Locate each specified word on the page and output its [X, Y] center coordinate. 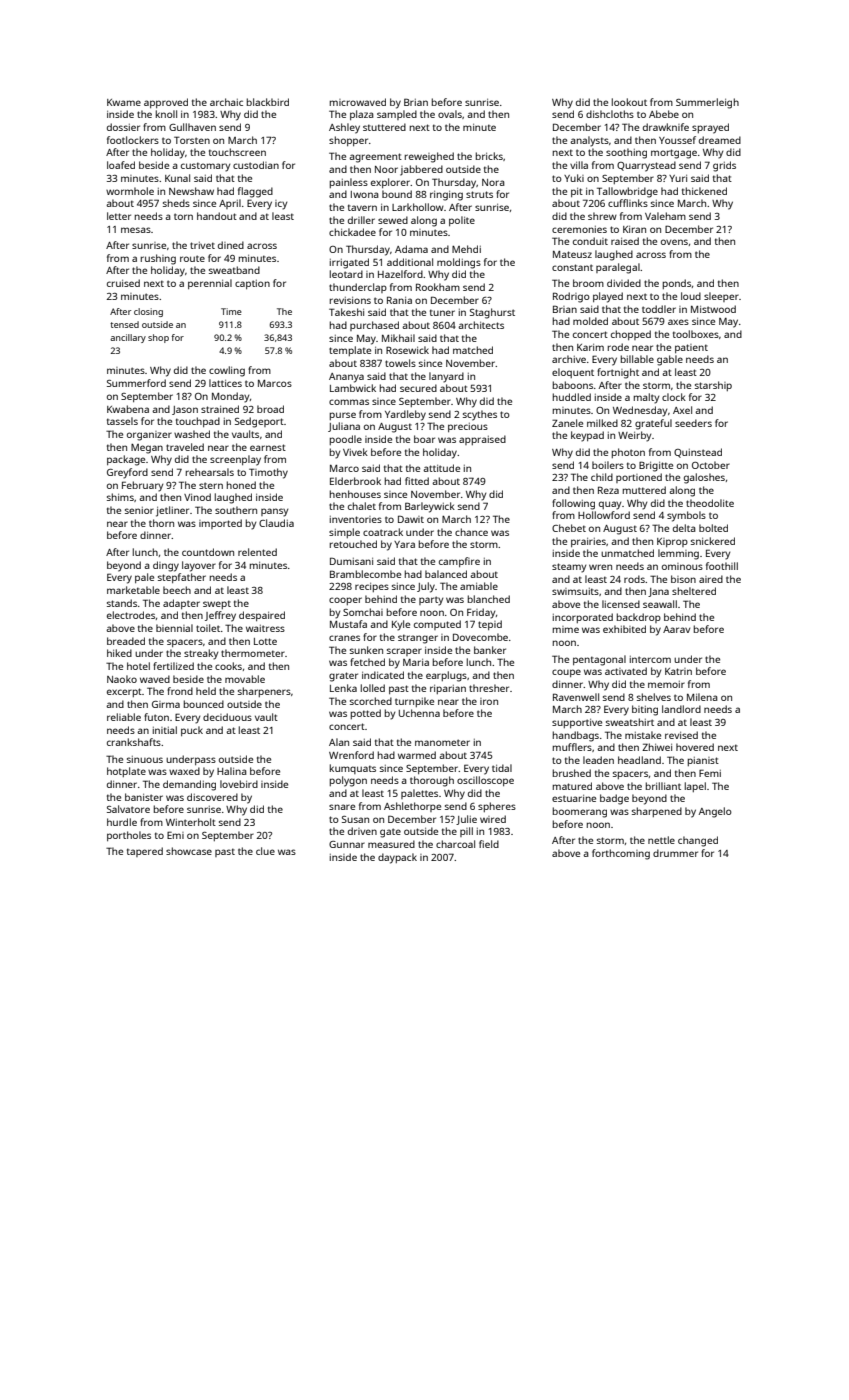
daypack [397, 858]
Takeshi [346, 312]
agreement [375, 158]
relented [257, 552]
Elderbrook [355, 481]
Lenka [343, 688]
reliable [124, 717]
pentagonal [599, 660]
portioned [639, 478]
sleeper [721, 297]
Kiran [634, 229]
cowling [227, 371]
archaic [226, 102]
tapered [145, 852]
